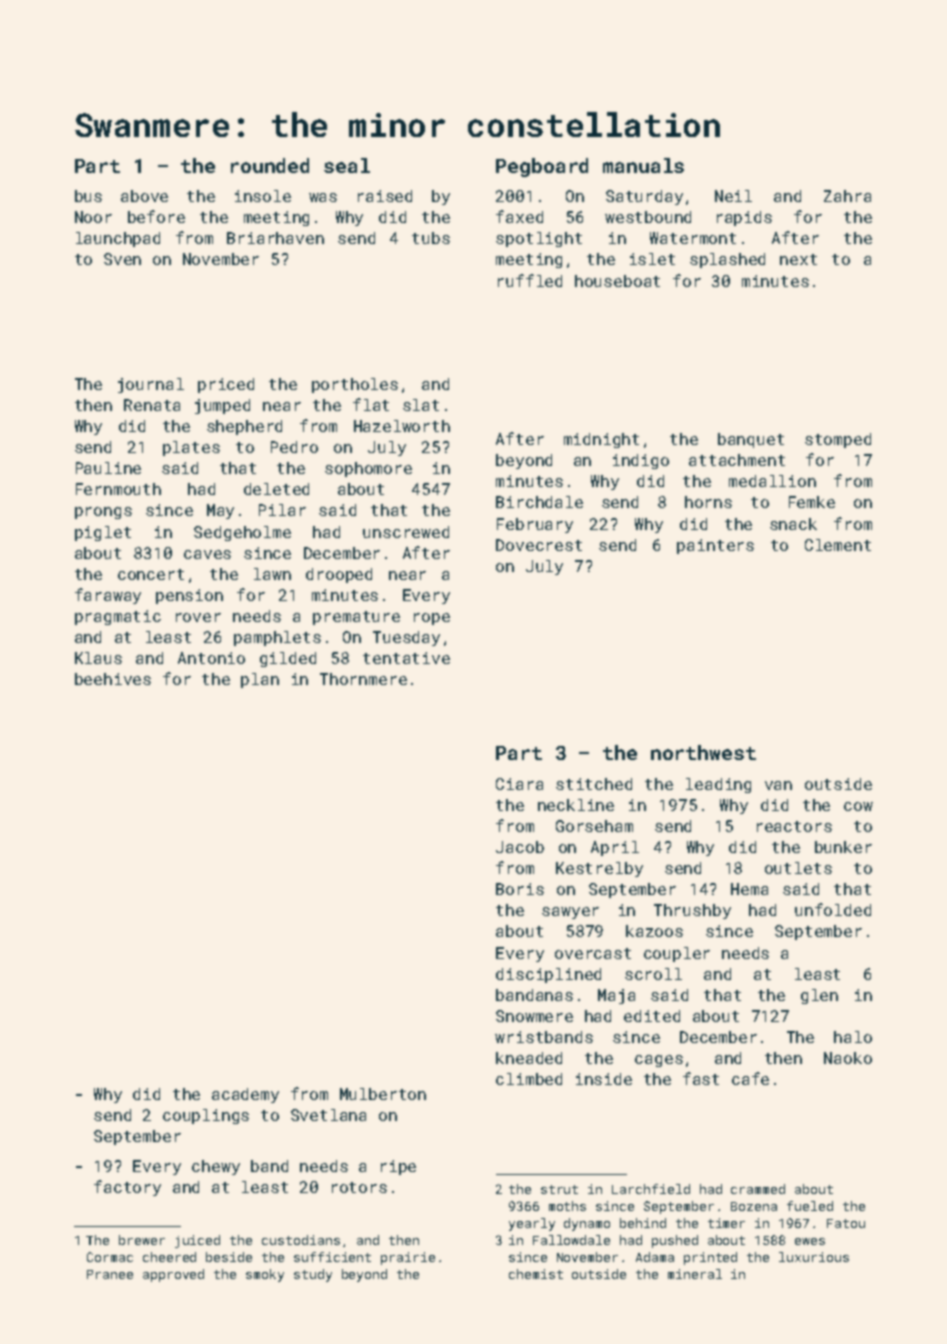 Image resolution: width=947 pixels, height=1344 pixels. I want to click on portholes, so click(355, 385).
